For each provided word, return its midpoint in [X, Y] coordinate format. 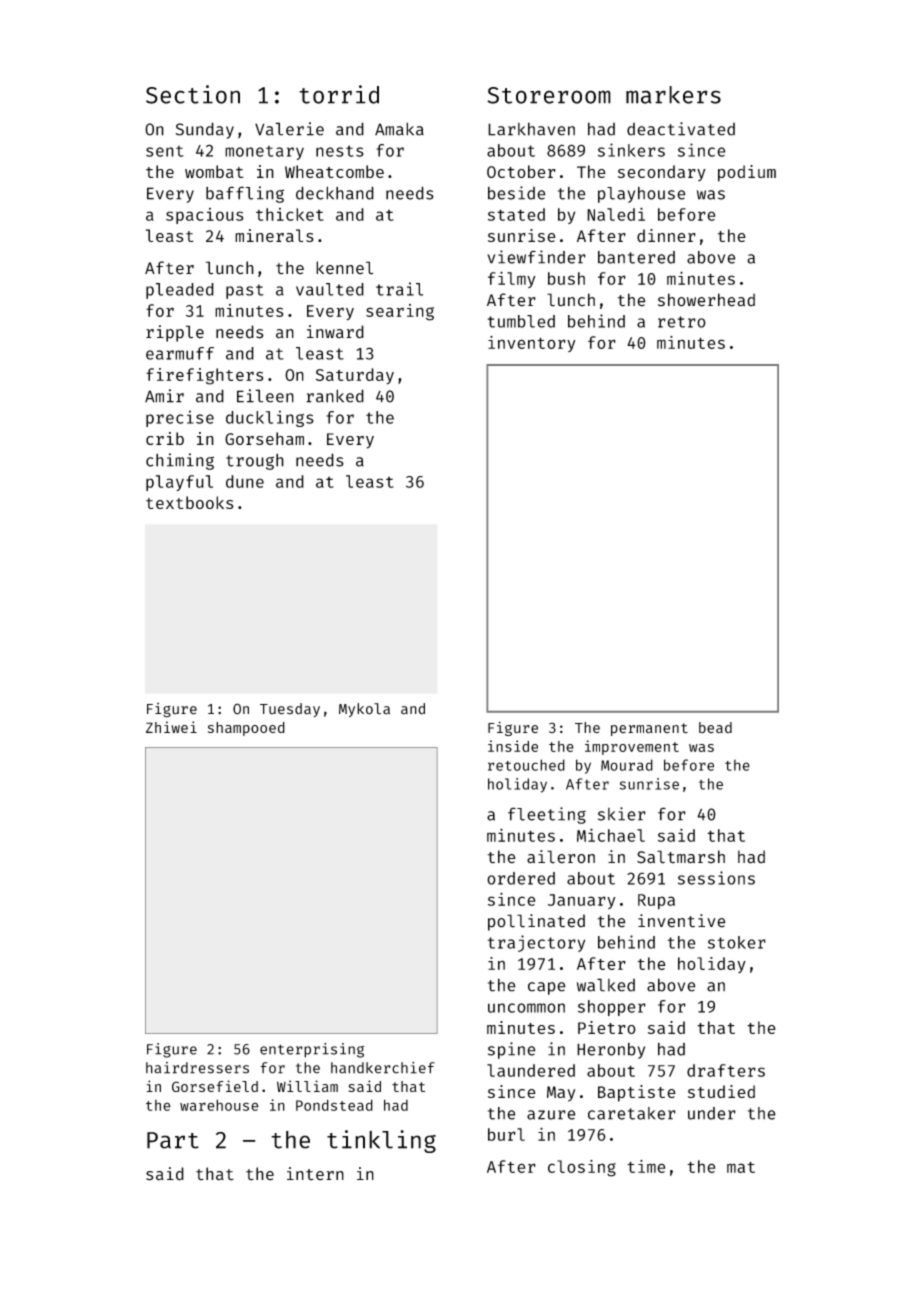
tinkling [381, 1141]
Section [193, 94]
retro [682, 322]
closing [582, 1168]
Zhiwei [171, 727]
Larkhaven [531, 129]
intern [315, 1174]
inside [513, 746]
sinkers [631, 150]
